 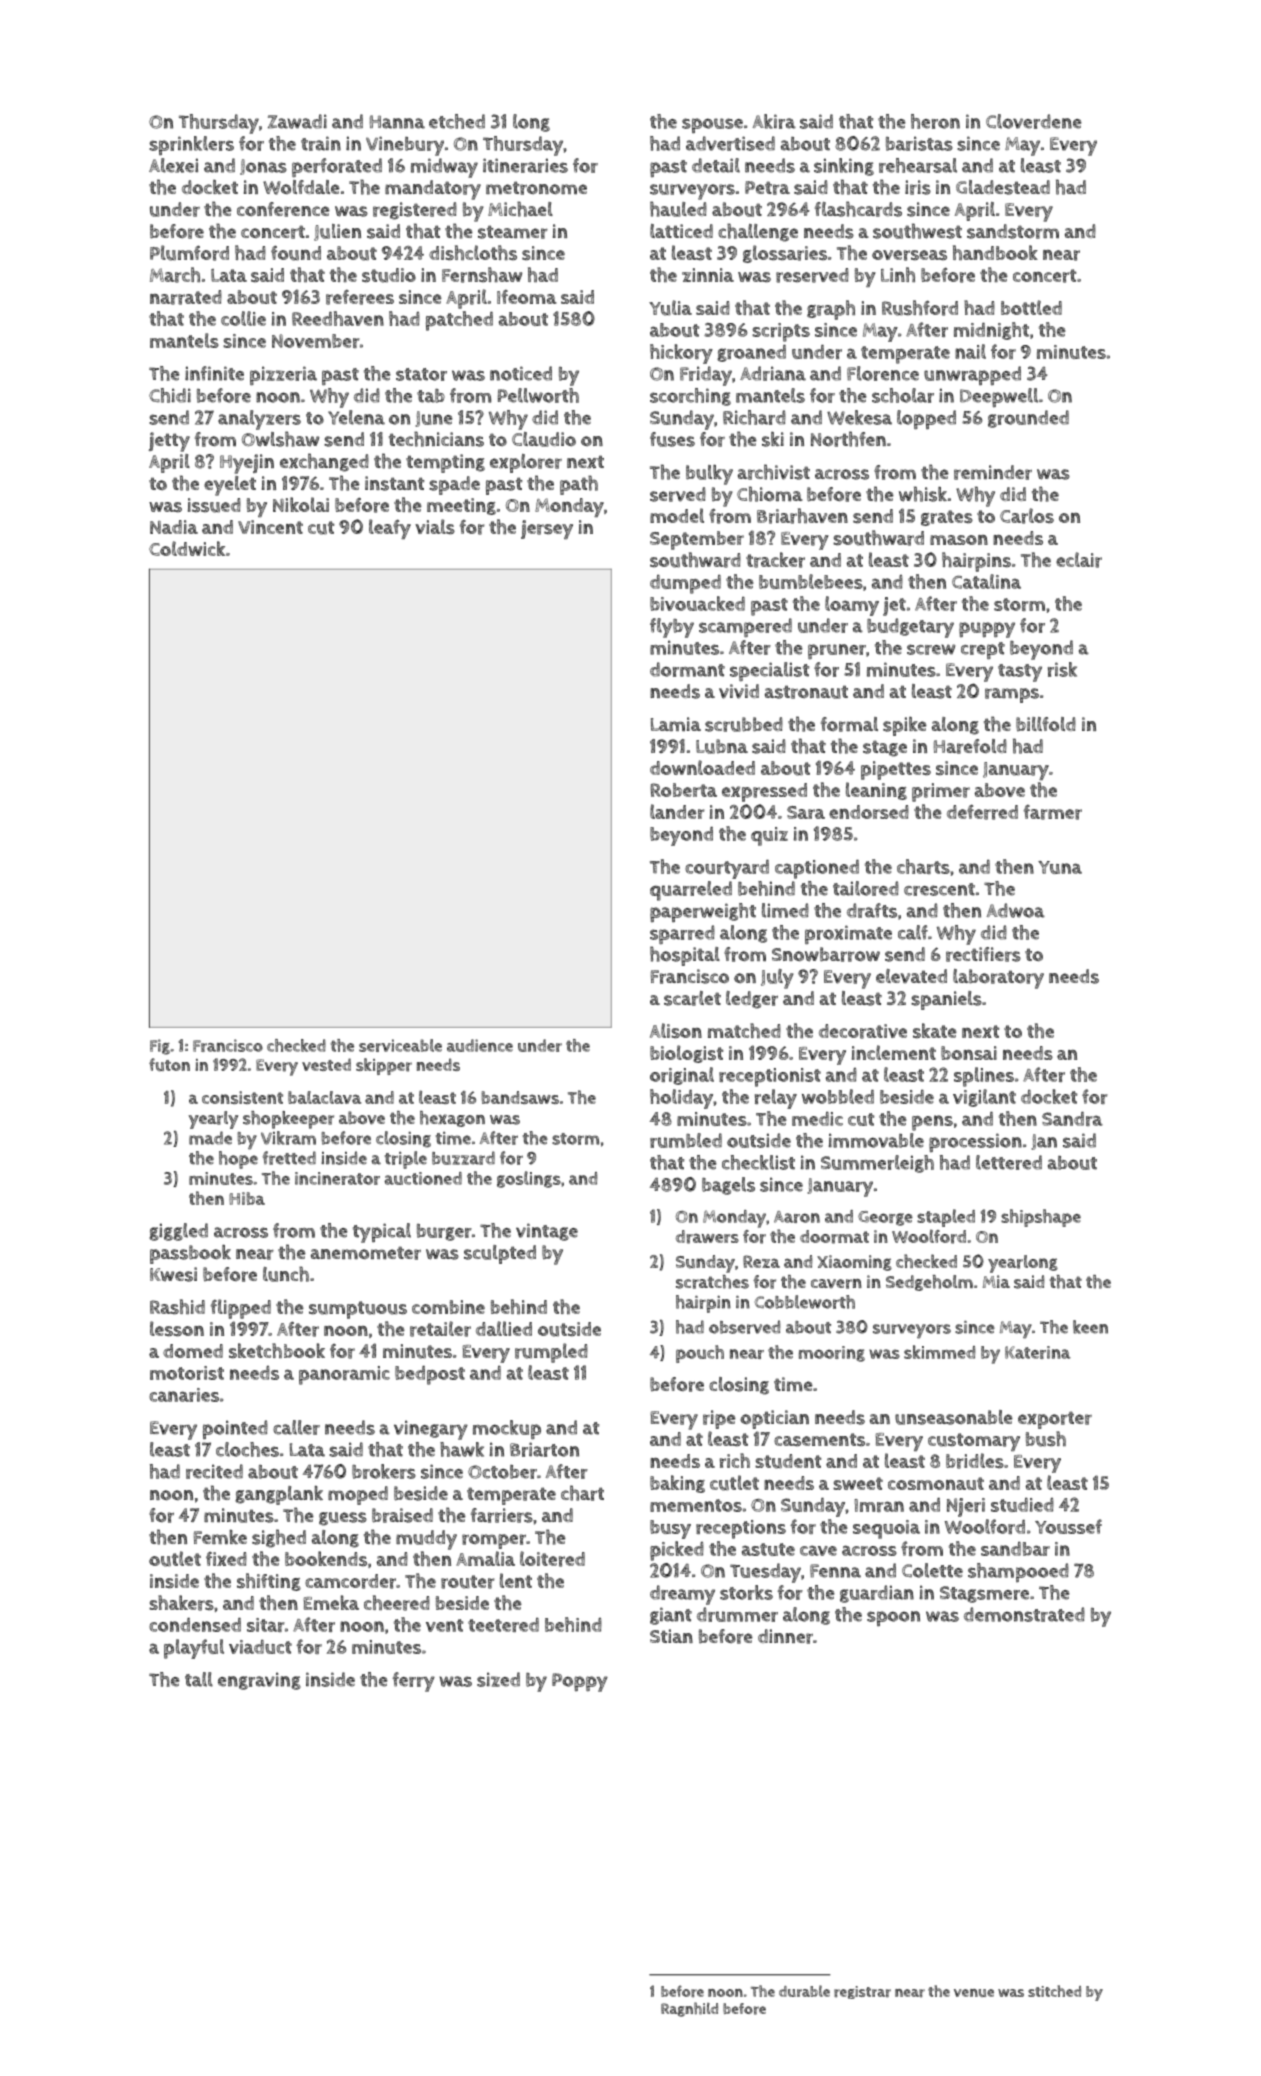 What do you see at coordinates (513, 232) in the screenshot?
I see `steamer` at bounding box center [513, 232].
